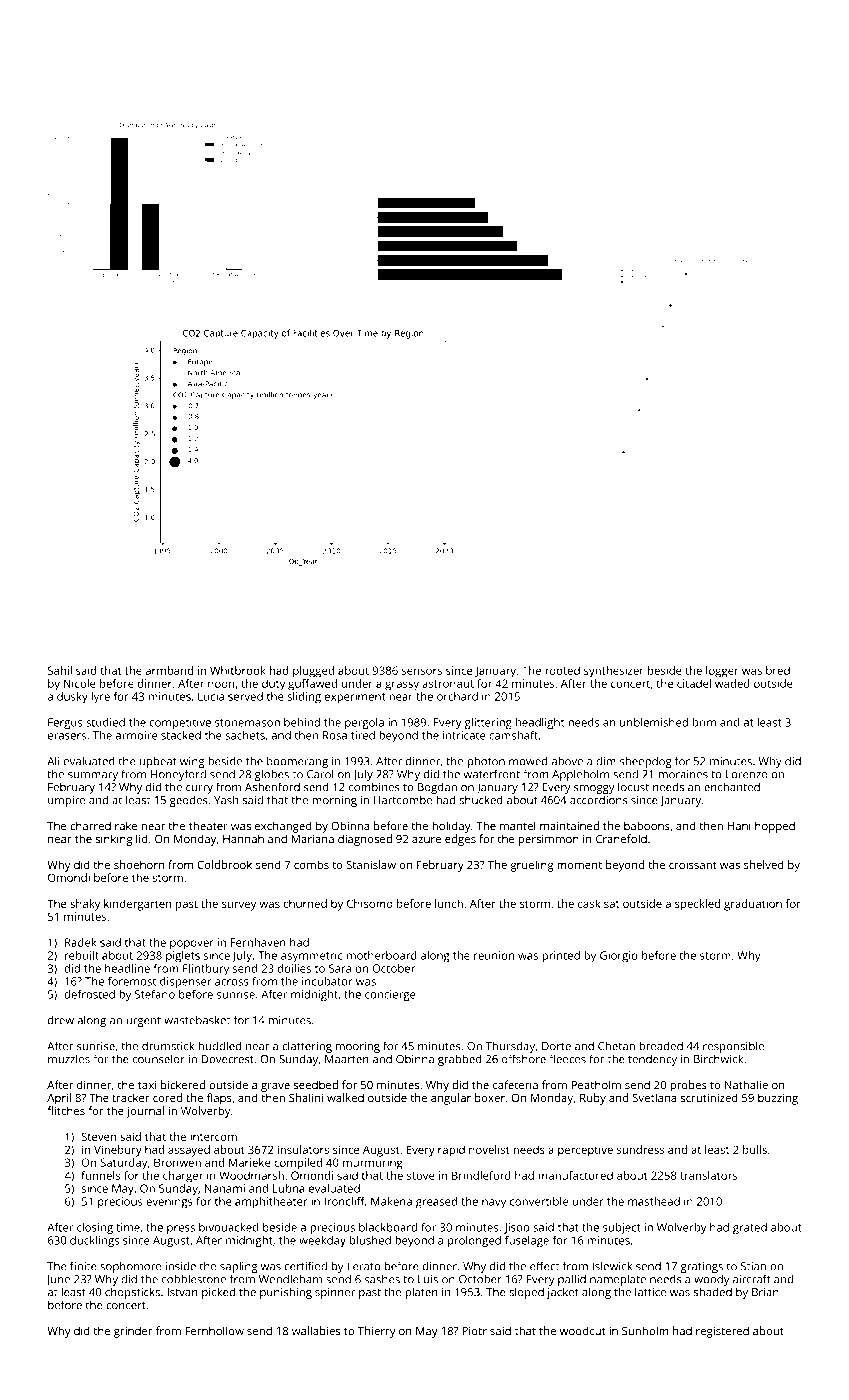 The image size is (849, 1400). I want to click on huddled, so click(220, 1046).
